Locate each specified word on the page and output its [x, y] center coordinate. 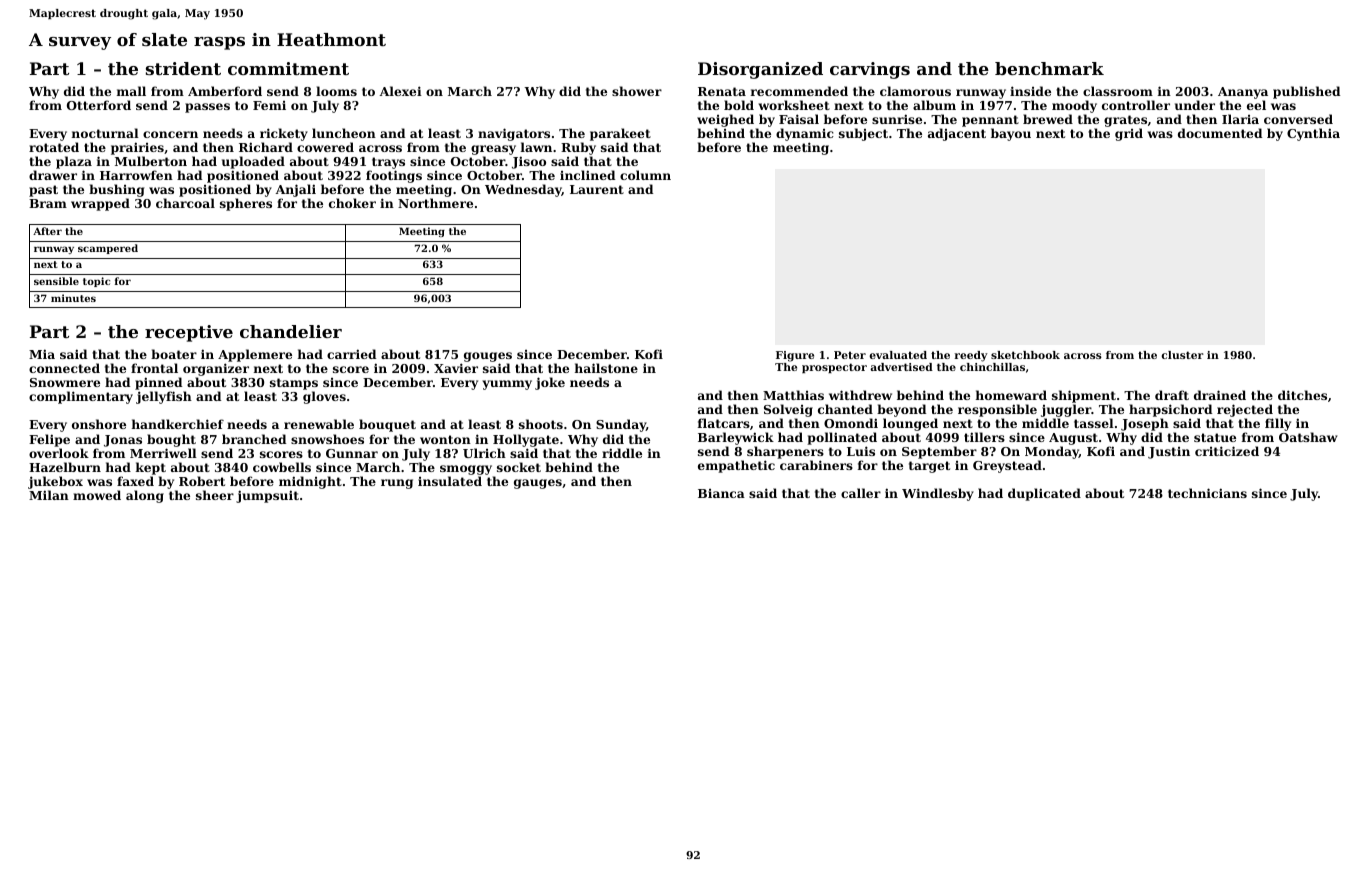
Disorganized [760, 70]
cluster [1182, 355]
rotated [54, 147]
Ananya [1243, 93]
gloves [324, 397]
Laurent [597, 189]
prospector [834, 368]
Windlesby [938, 494]
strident [183, 68]
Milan [49, 495]
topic [96, 282]
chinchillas [992, 367]
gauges [538, 484]
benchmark [1049, 68]
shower [637, 91]
